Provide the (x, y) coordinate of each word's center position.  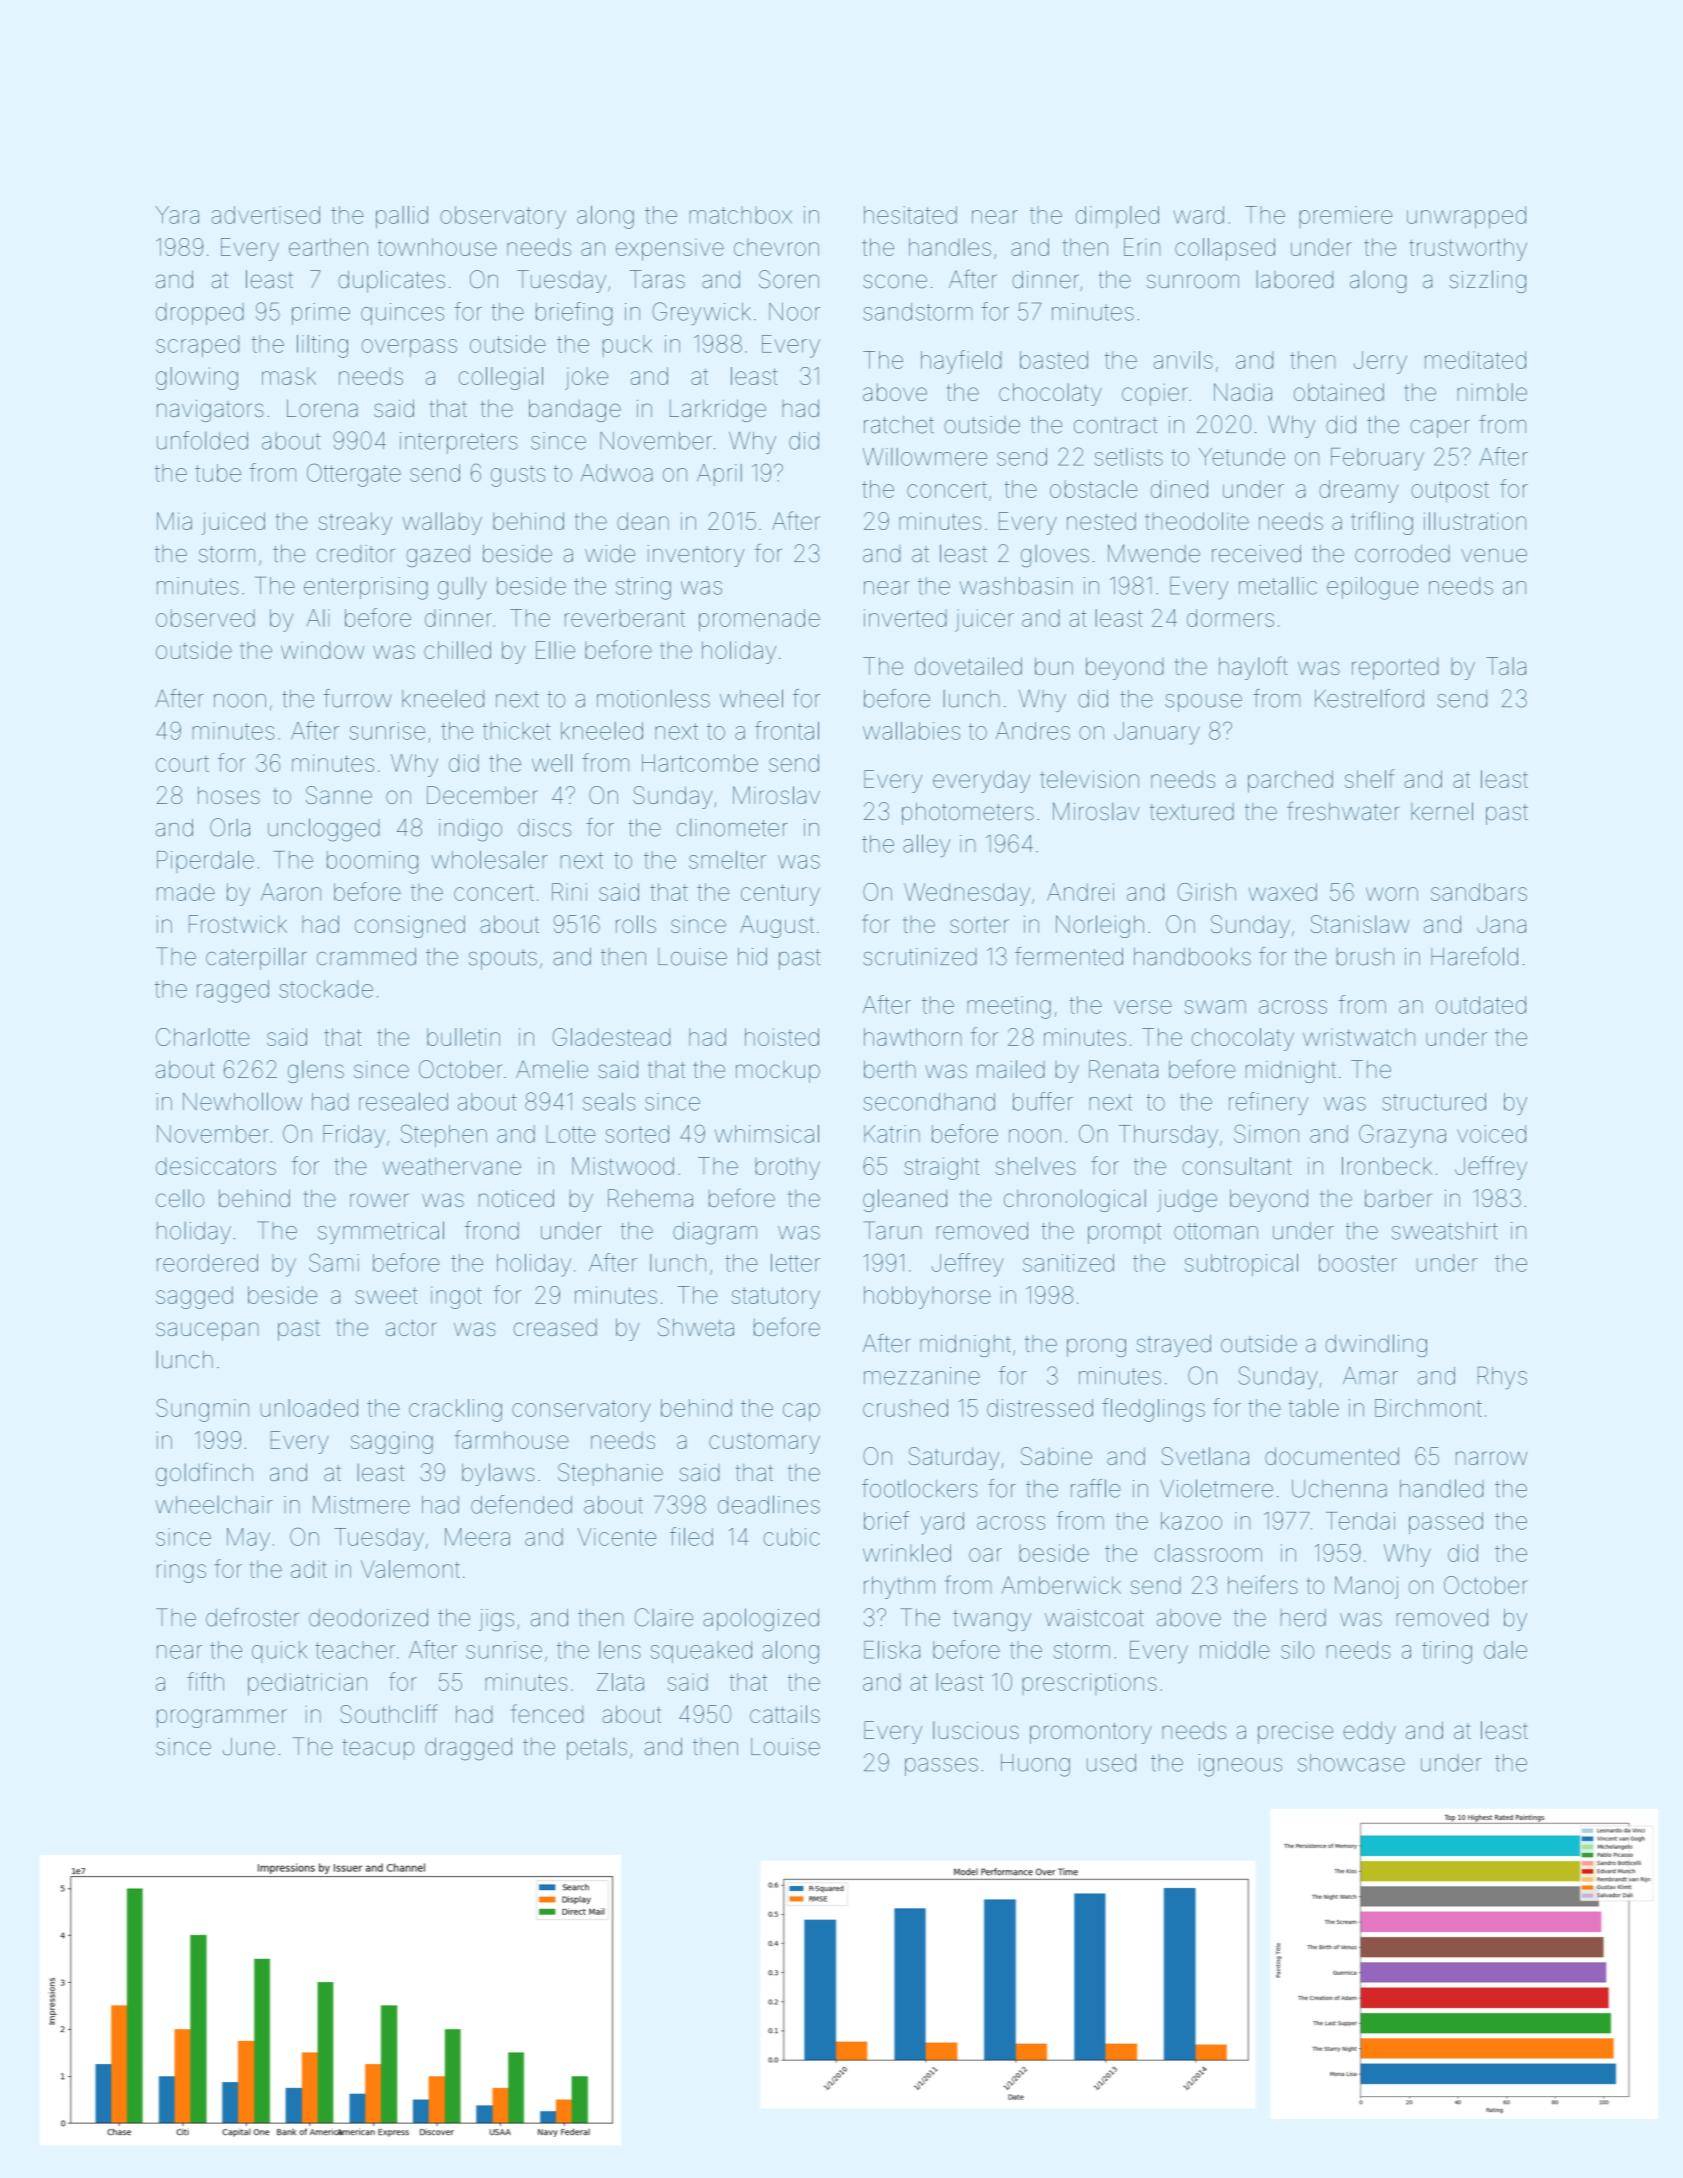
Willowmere (925, 457)
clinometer (732, 827)
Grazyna (1402, 1136)
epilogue (1372, 588)
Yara (177, 215)
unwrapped (1466, 217)
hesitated (910, 215)
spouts (502, 959)
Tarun (892, 1230)
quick (279, 1652)
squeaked (701, 1652)
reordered (207, 1263)
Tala (1506, 666)
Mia (174, 521)
